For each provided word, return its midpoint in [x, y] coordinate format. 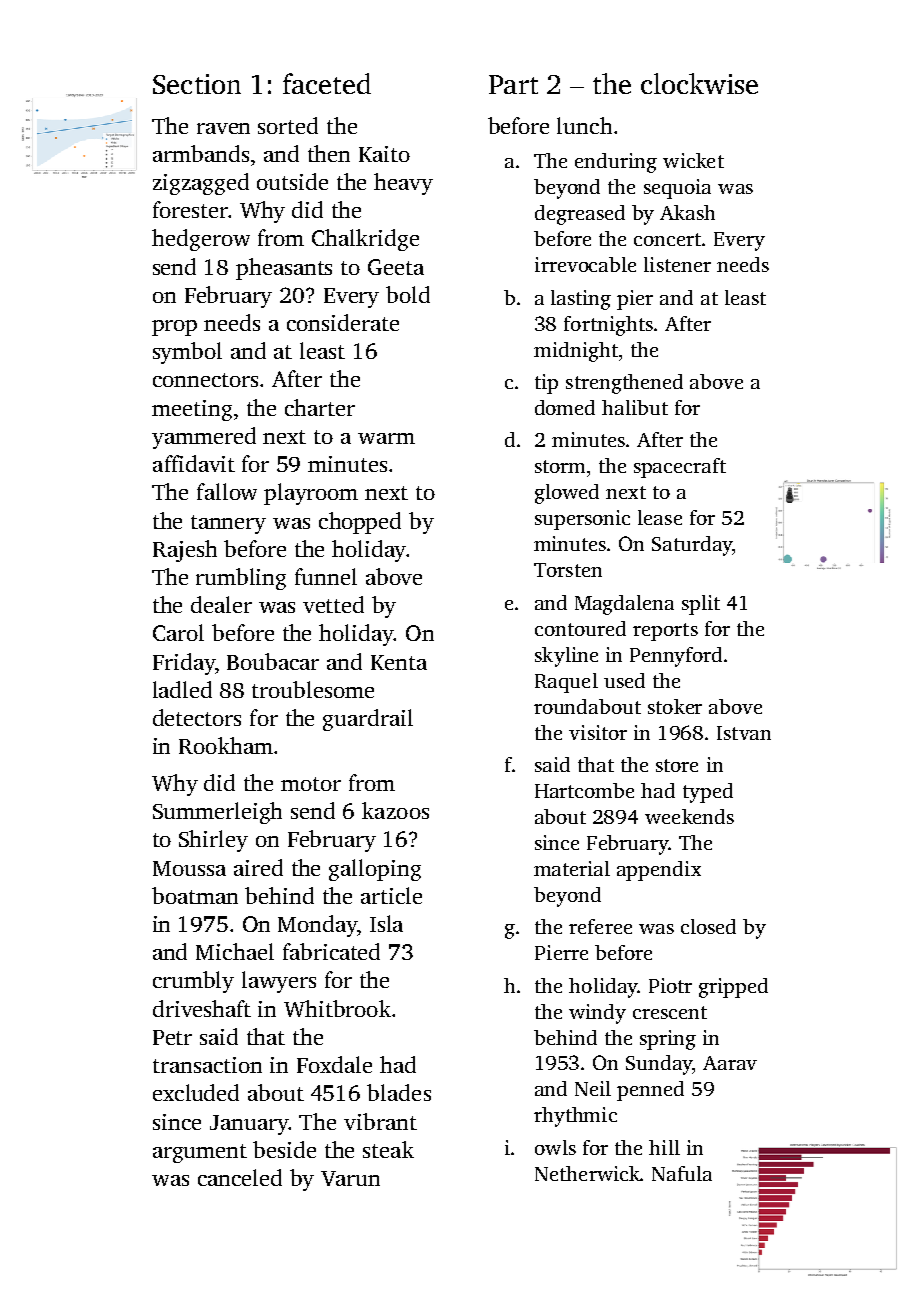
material [572, 868]
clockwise [699, 83]
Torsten [568, 570]
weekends [689, 816]
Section [197, 84]
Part [513, 84]
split [701, 605]
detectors [197, 717]
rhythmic [575, 1117]
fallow [227, 491]
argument [200, 1153]
